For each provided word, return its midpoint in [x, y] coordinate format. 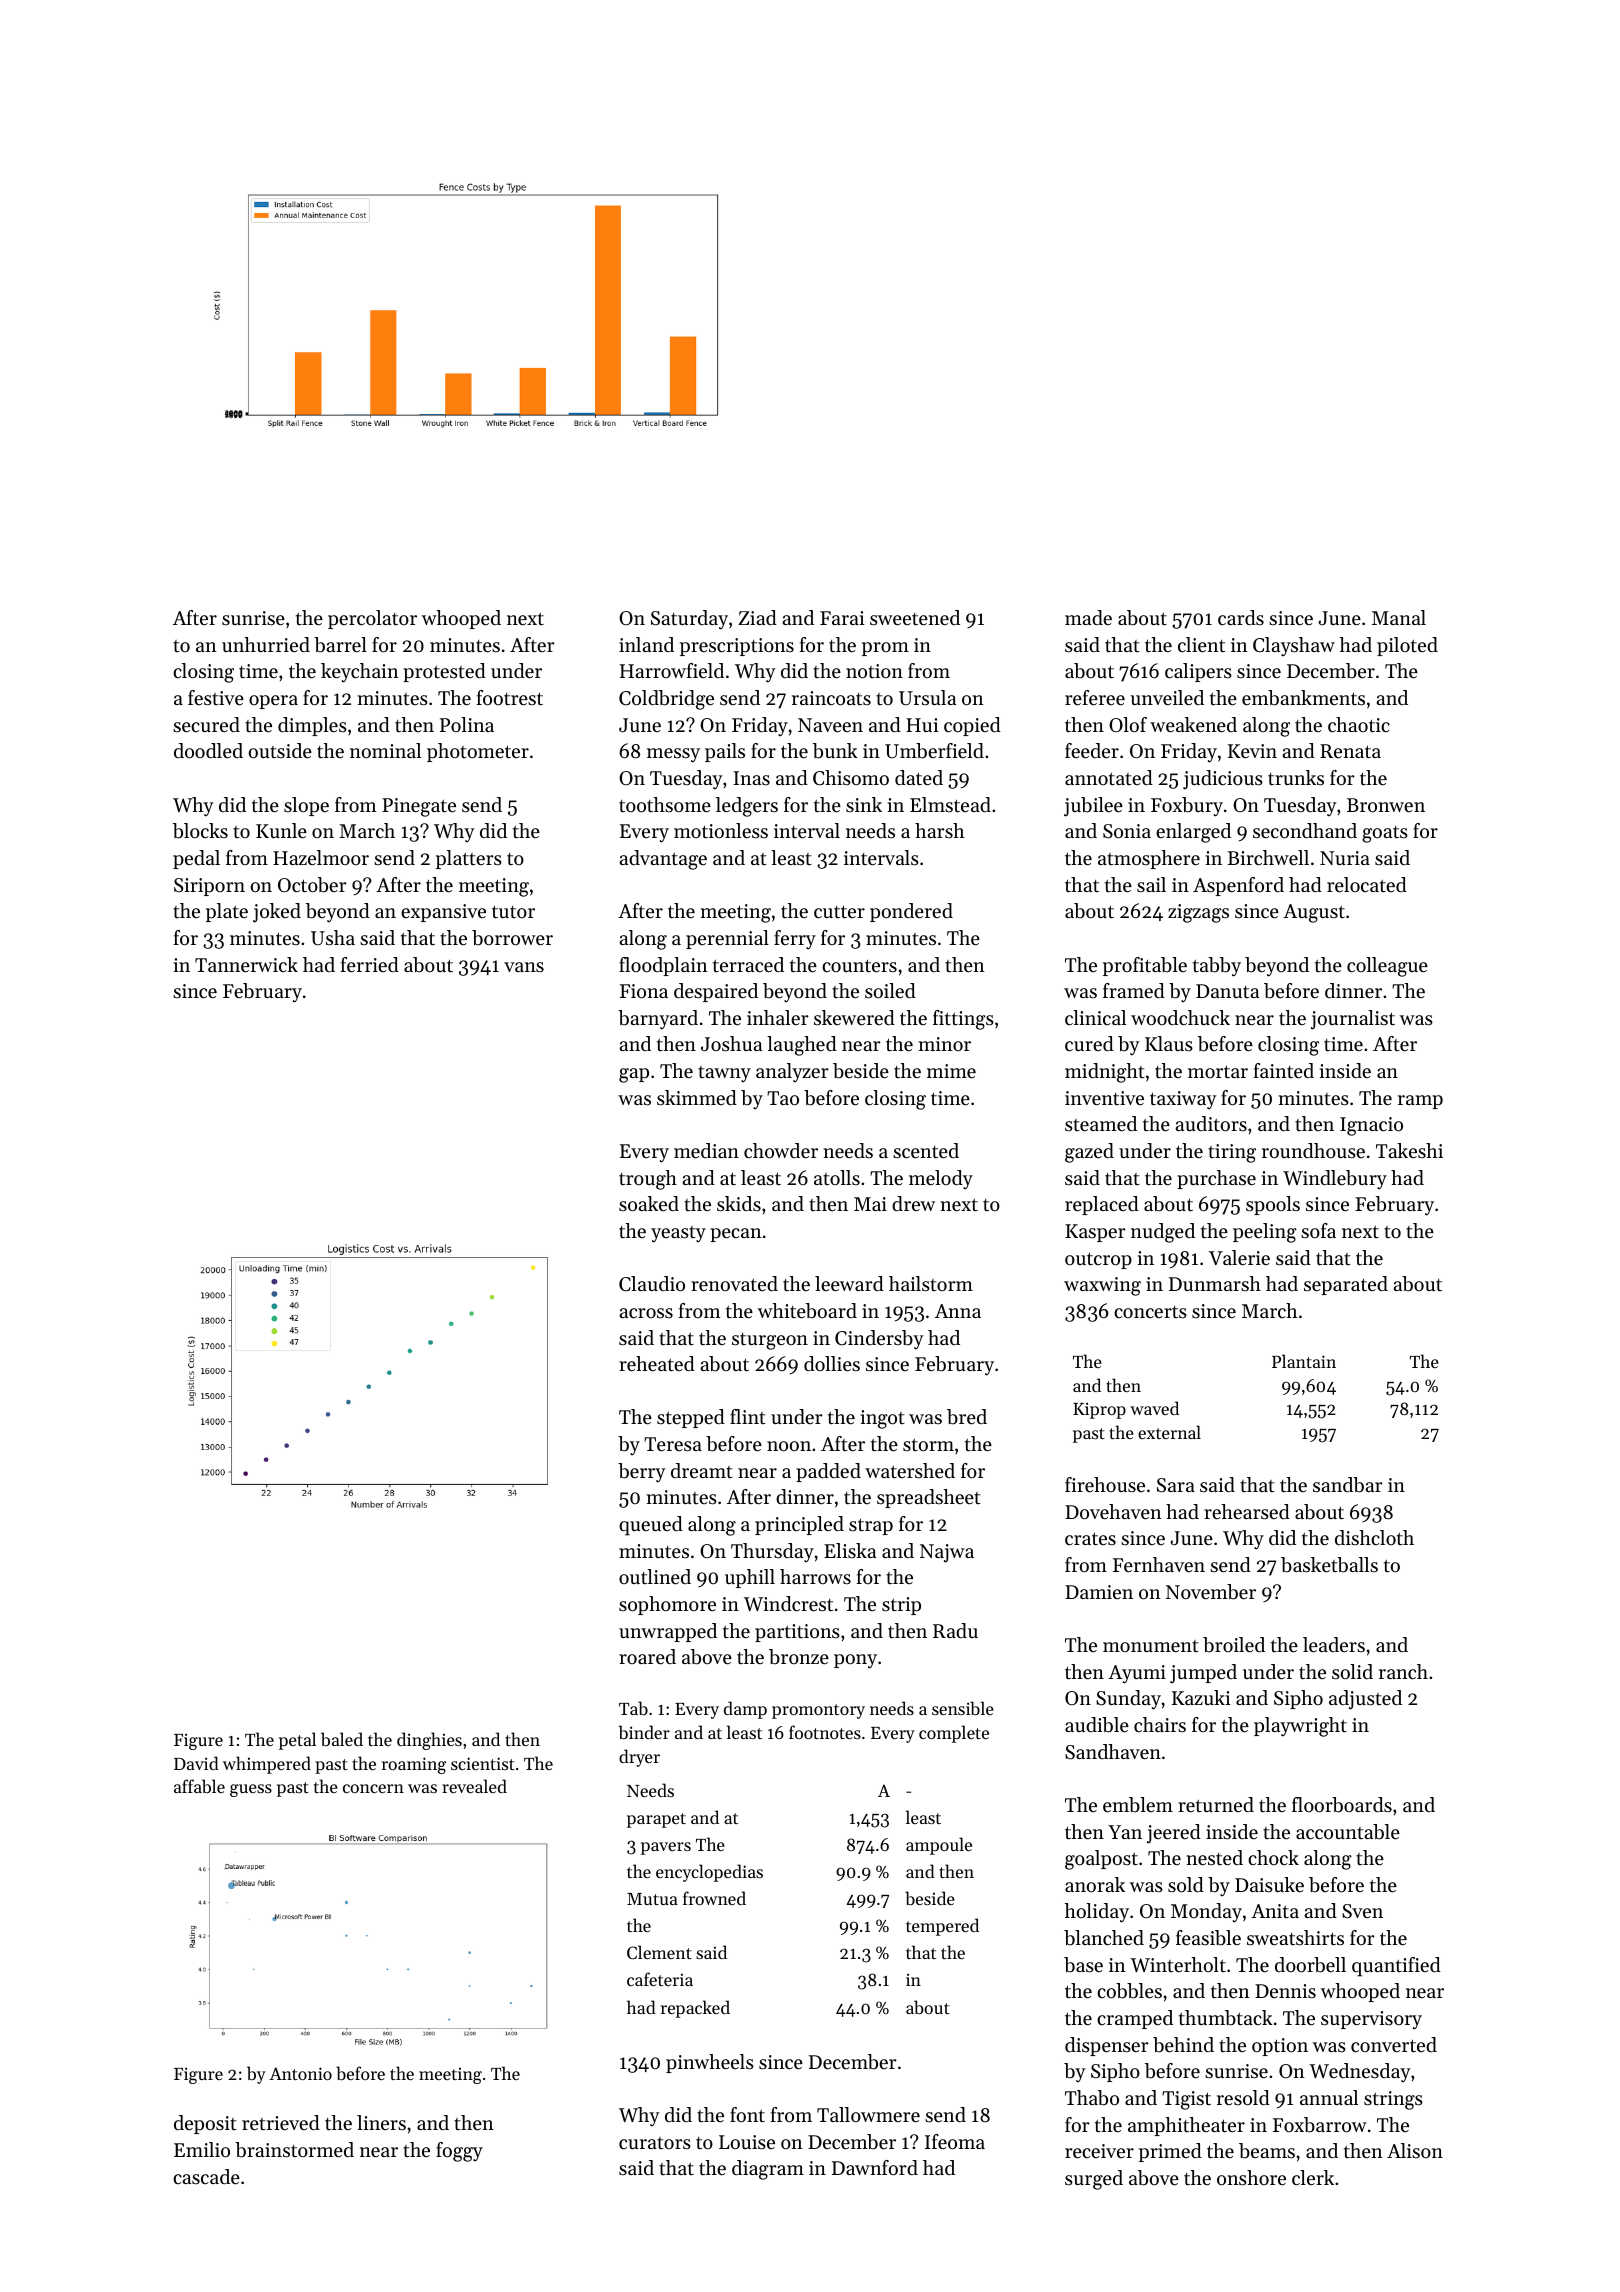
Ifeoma [955, 2142]
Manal [1399, 617]
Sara [1176, 1485]
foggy [459, 2152]
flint [748, 1416]
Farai [842, 618]
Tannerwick [246, 965]
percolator [372, 619]
